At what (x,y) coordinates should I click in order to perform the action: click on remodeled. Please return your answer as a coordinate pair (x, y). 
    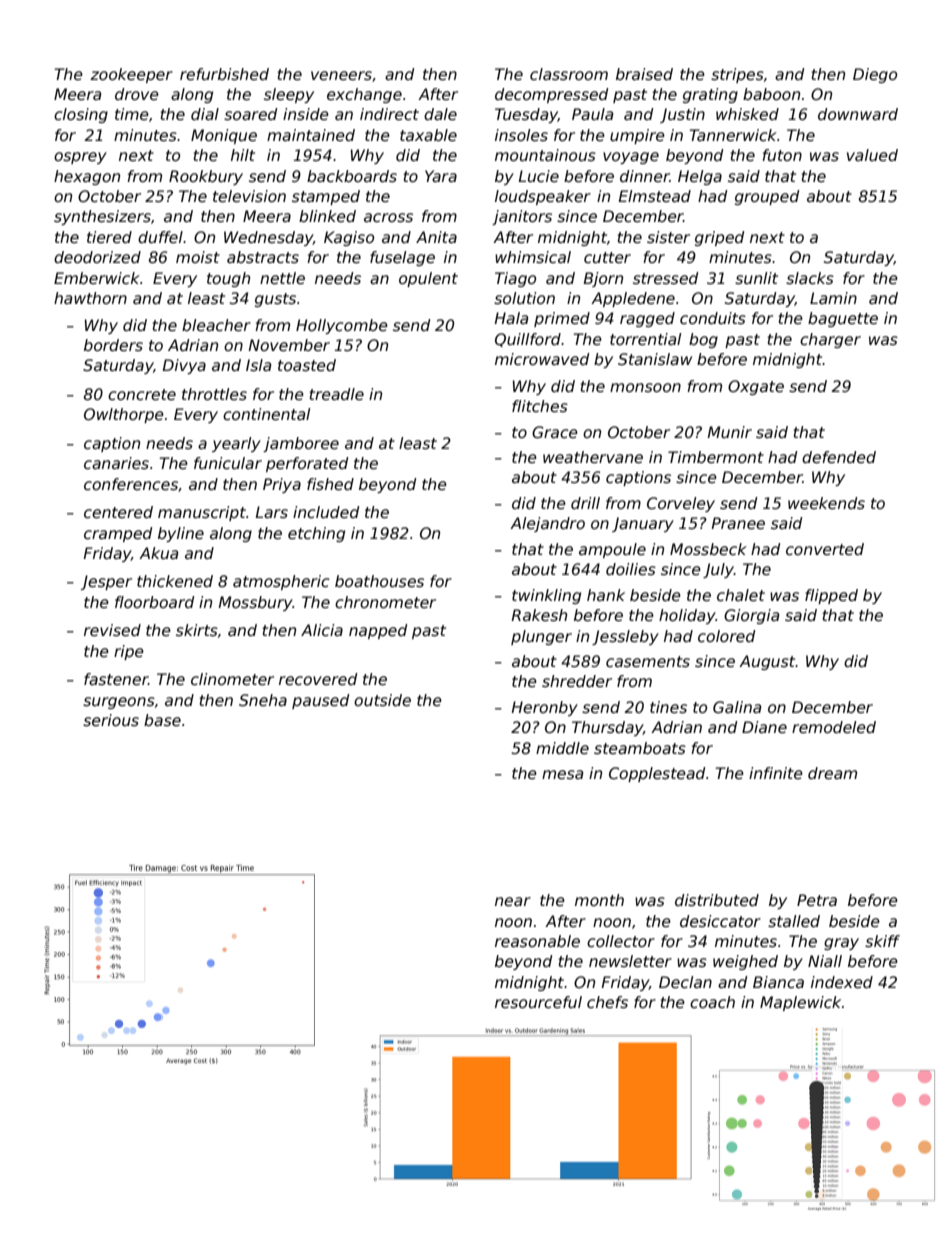
    Looking at the image, I should click on (834, 727).
